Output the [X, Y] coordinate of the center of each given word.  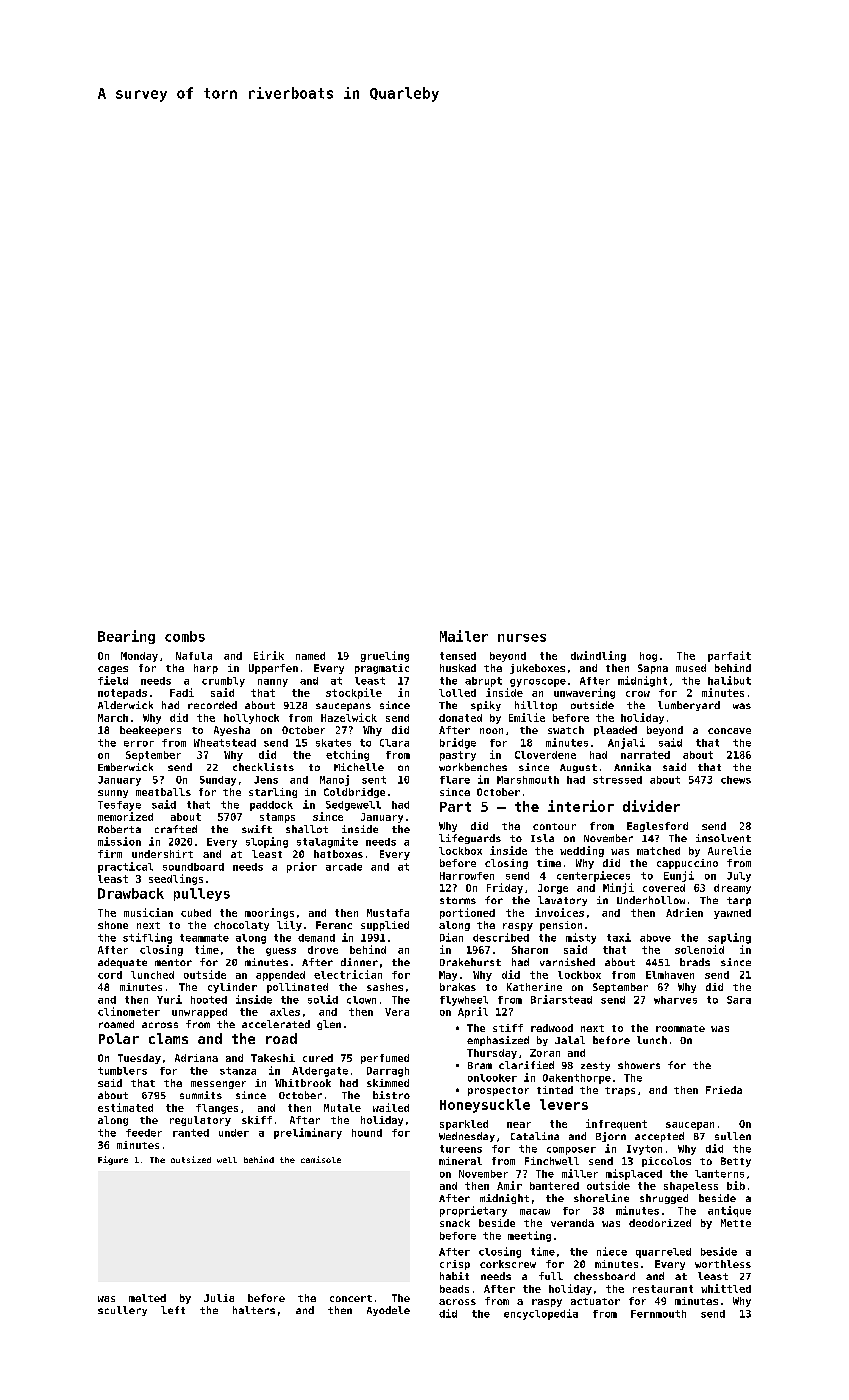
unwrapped [199, 1013]
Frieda [724, 1090]
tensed [458, 656]
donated [460, 718]
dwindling [598, 656]
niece [612, 1251]
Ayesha [232, 731]
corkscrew [508, 1264]
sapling [729, 938]
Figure [113, 1160]
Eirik [269, 655]
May [448, 976]
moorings [269, 913]
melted [147, 1298]
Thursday [492, 1054]
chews [736, 780]
